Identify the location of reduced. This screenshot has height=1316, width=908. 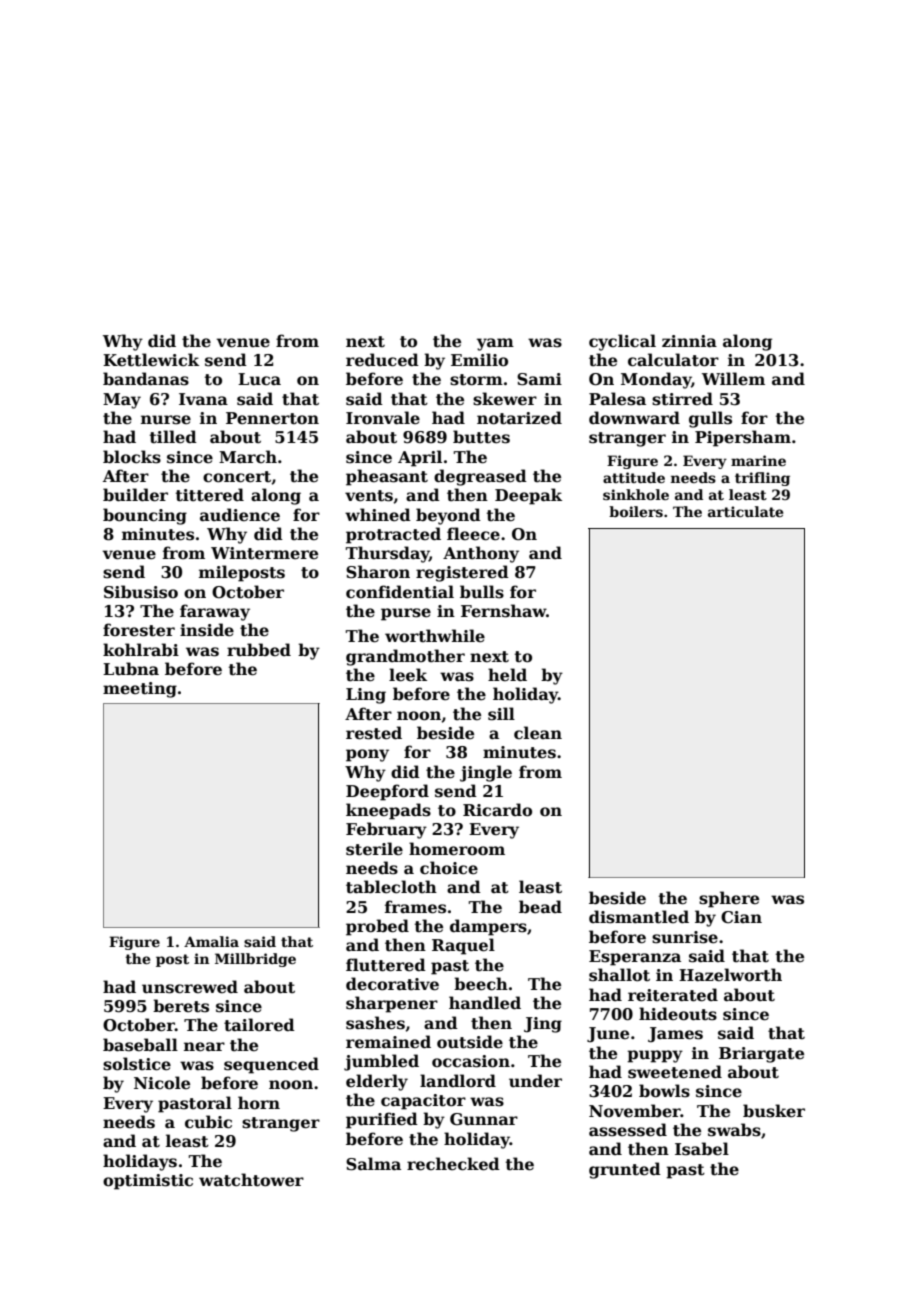
(382, 360).
